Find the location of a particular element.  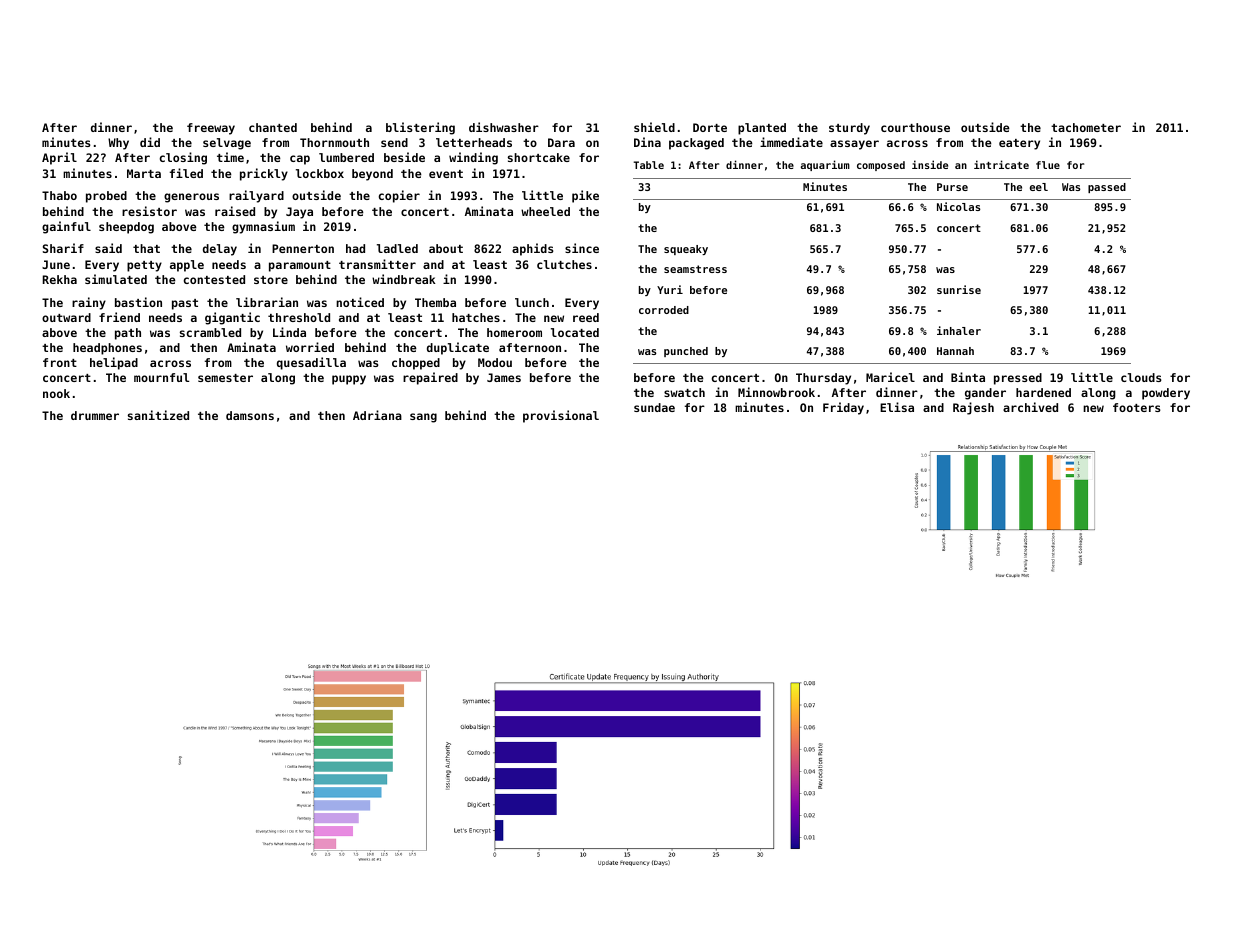

Binta is located at coordinates (968, 377).
